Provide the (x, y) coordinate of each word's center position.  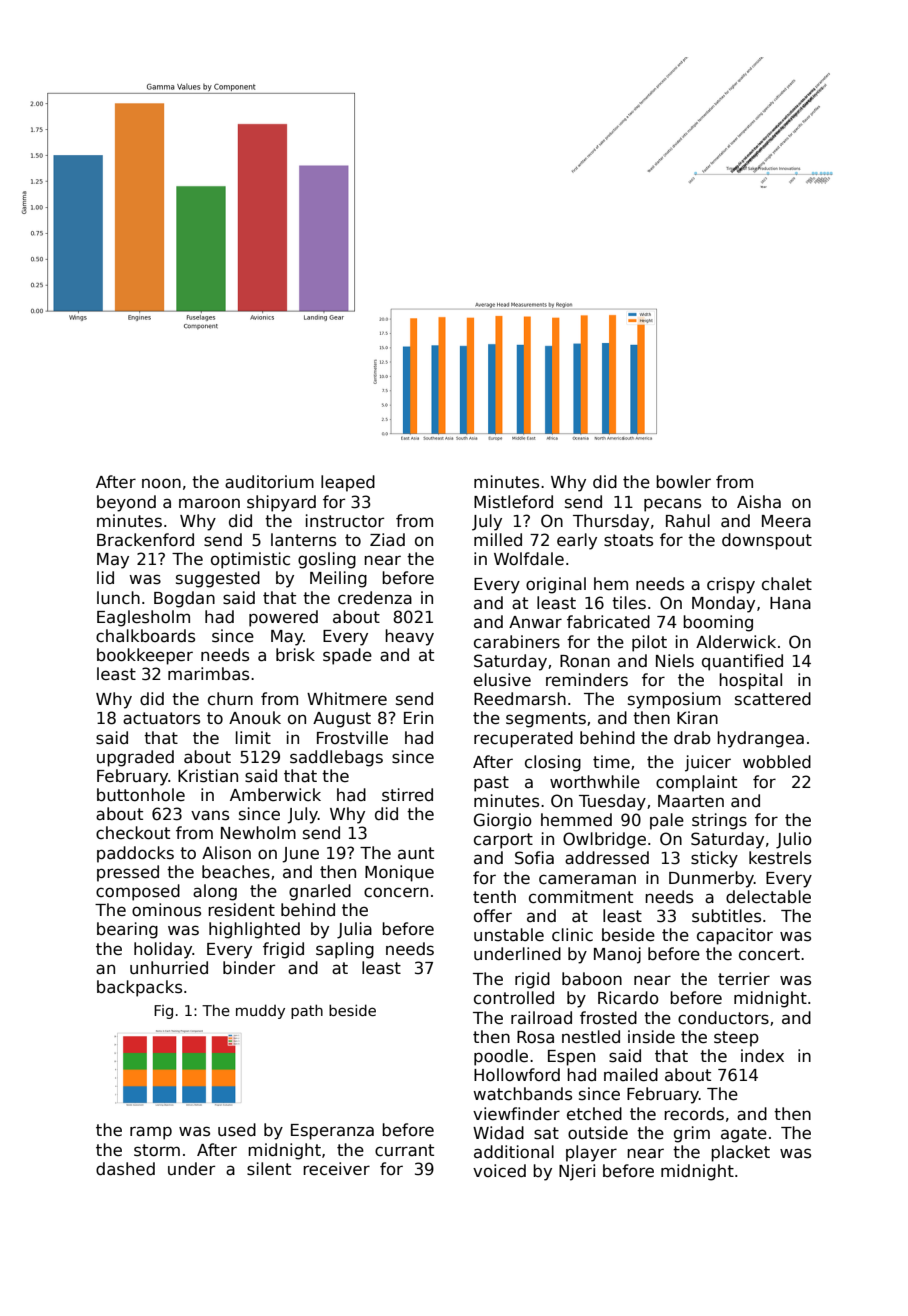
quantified (742, 662)
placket (740, 1153)
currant (404, 1150)
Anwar (535, 622)
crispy (731, 585)
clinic (572, 935)
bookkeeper (145, 656)
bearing (127, 930)
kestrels (780, 858)
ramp (151, 1133)
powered (283, 618)
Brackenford (145, 540)
